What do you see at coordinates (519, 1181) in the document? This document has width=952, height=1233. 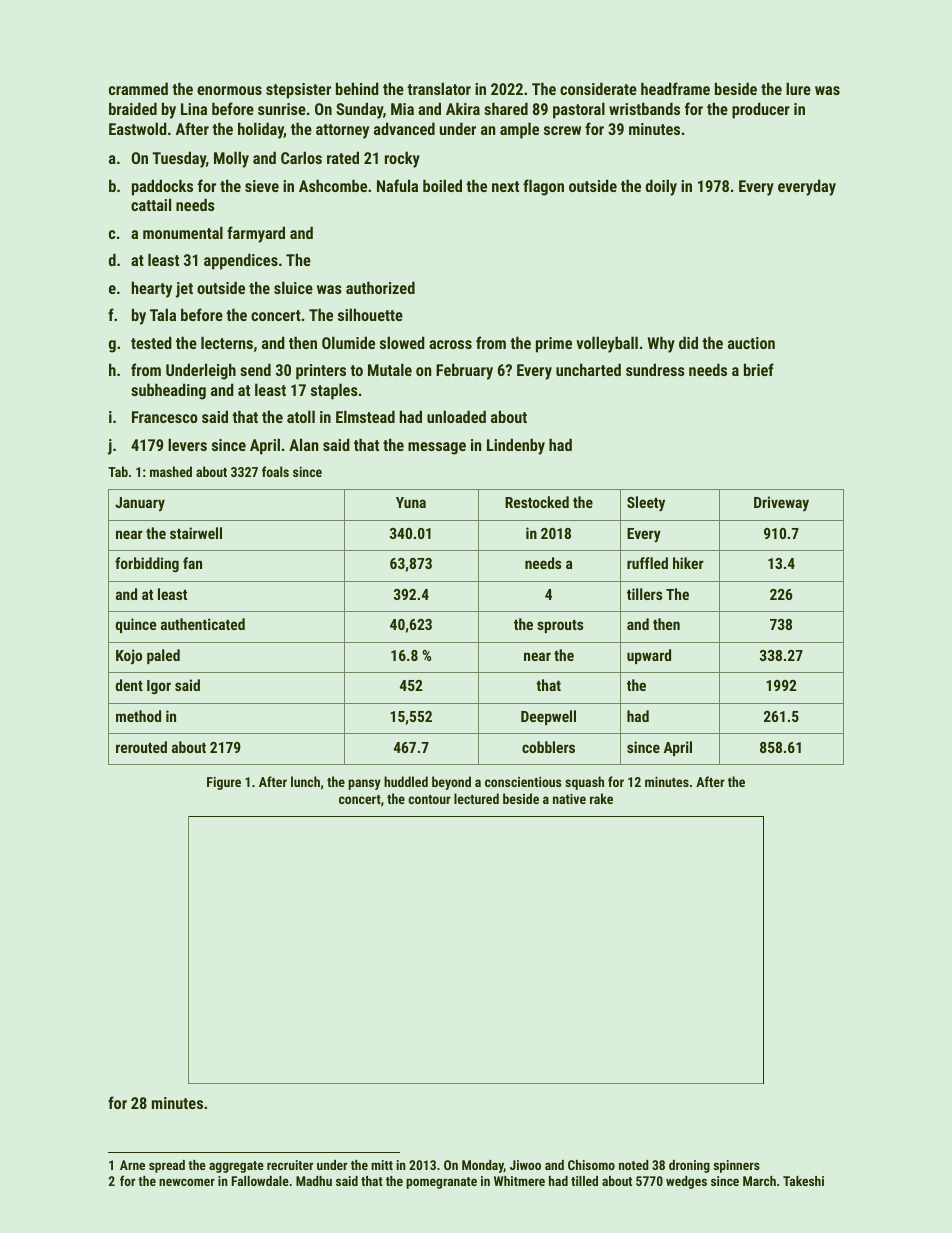 I see `Whitmere` at bounding box center [519, 1181].
